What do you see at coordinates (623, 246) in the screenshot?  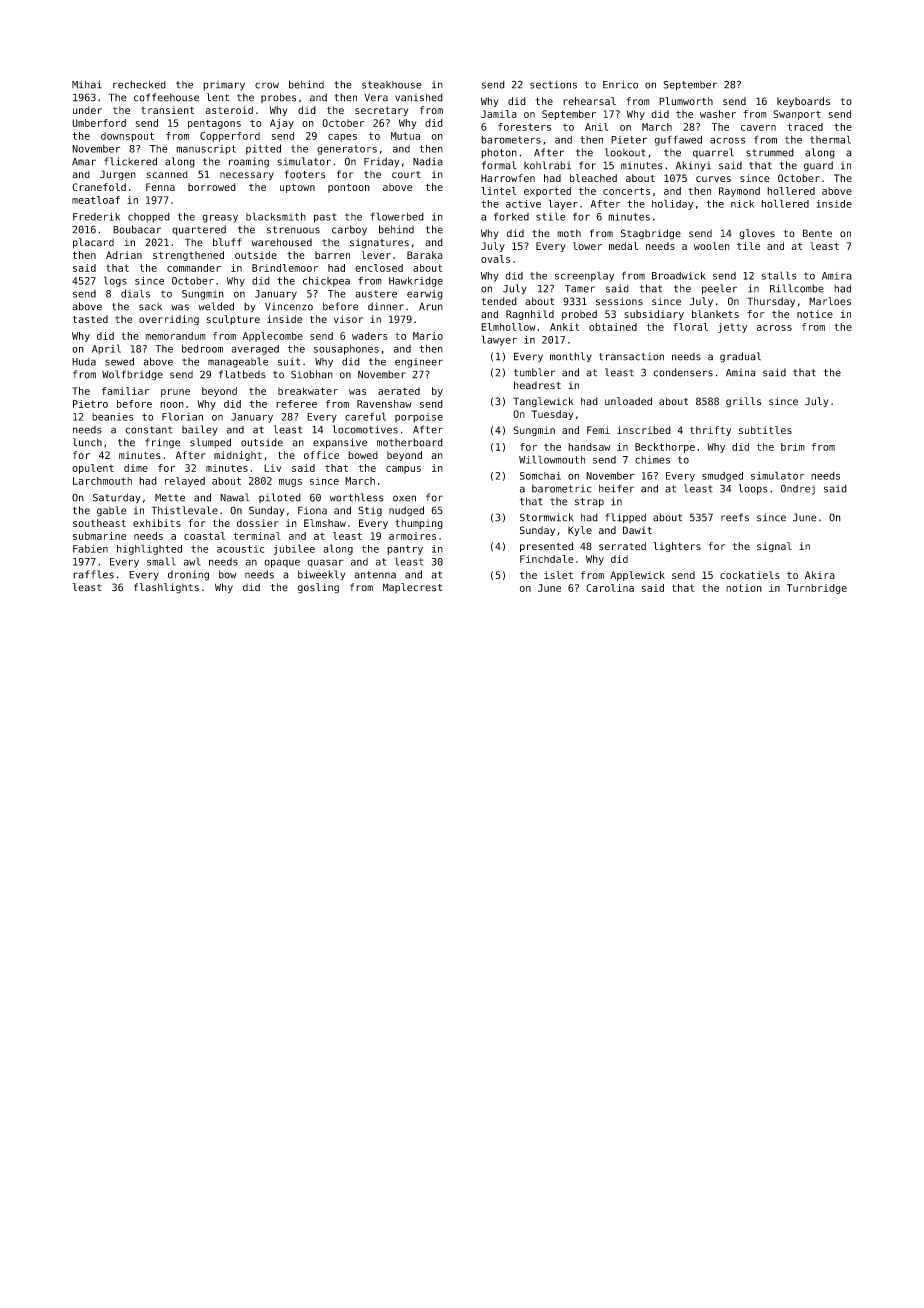 I see `medal` at bounding box center [623, 246].
